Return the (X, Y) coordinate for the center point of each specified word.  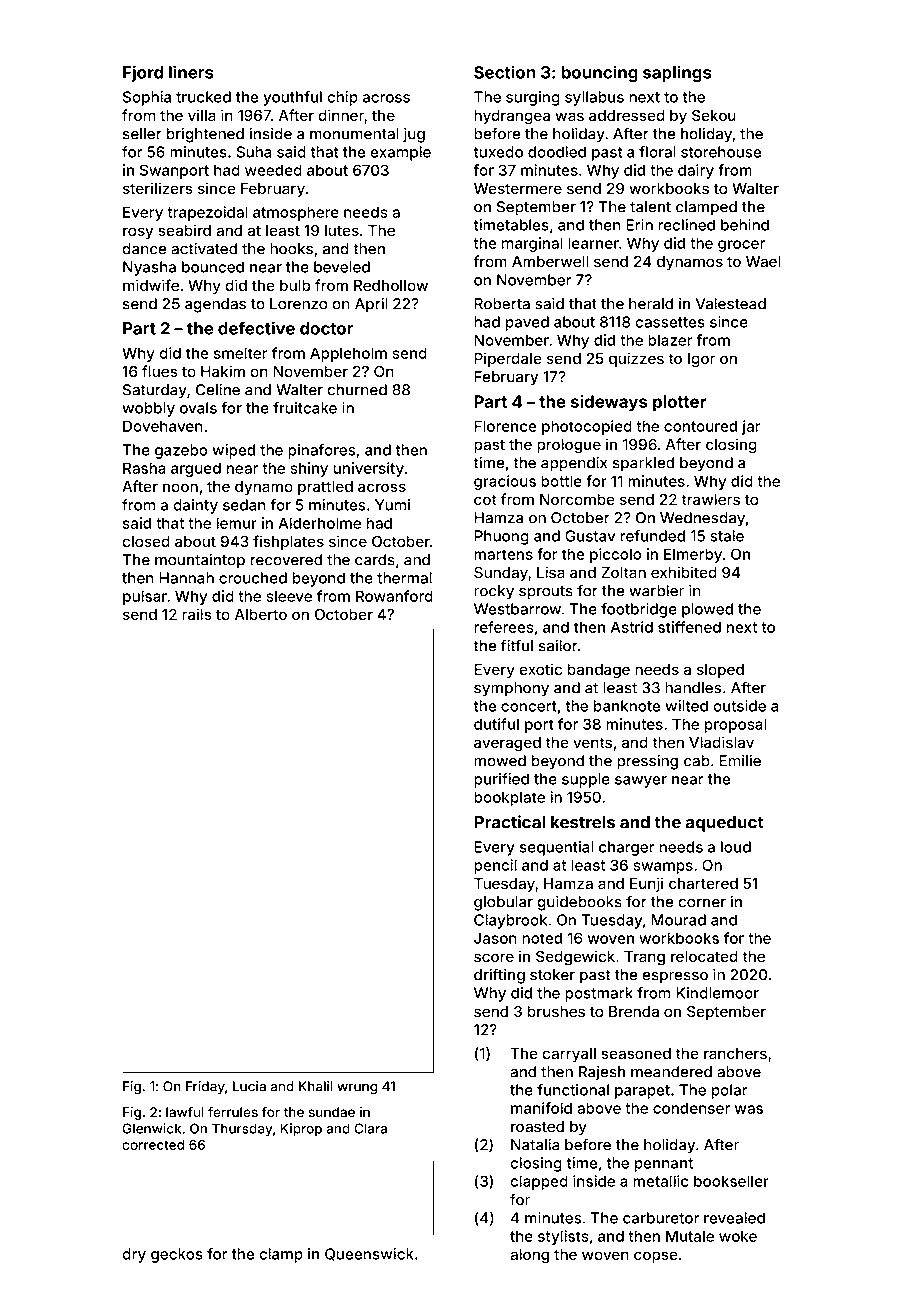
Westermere (518, 188)
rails (196, 614)
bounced (213, 267)
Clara (370, 1128)
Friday (205, 1087)
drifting (499, 976)
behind (745, 225)
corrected (153, 1145)
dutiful (496, 724)
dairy (696, 171)
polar (730, 1091)
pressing (647, 762)
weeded (273, 170)
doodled (557, 152)
